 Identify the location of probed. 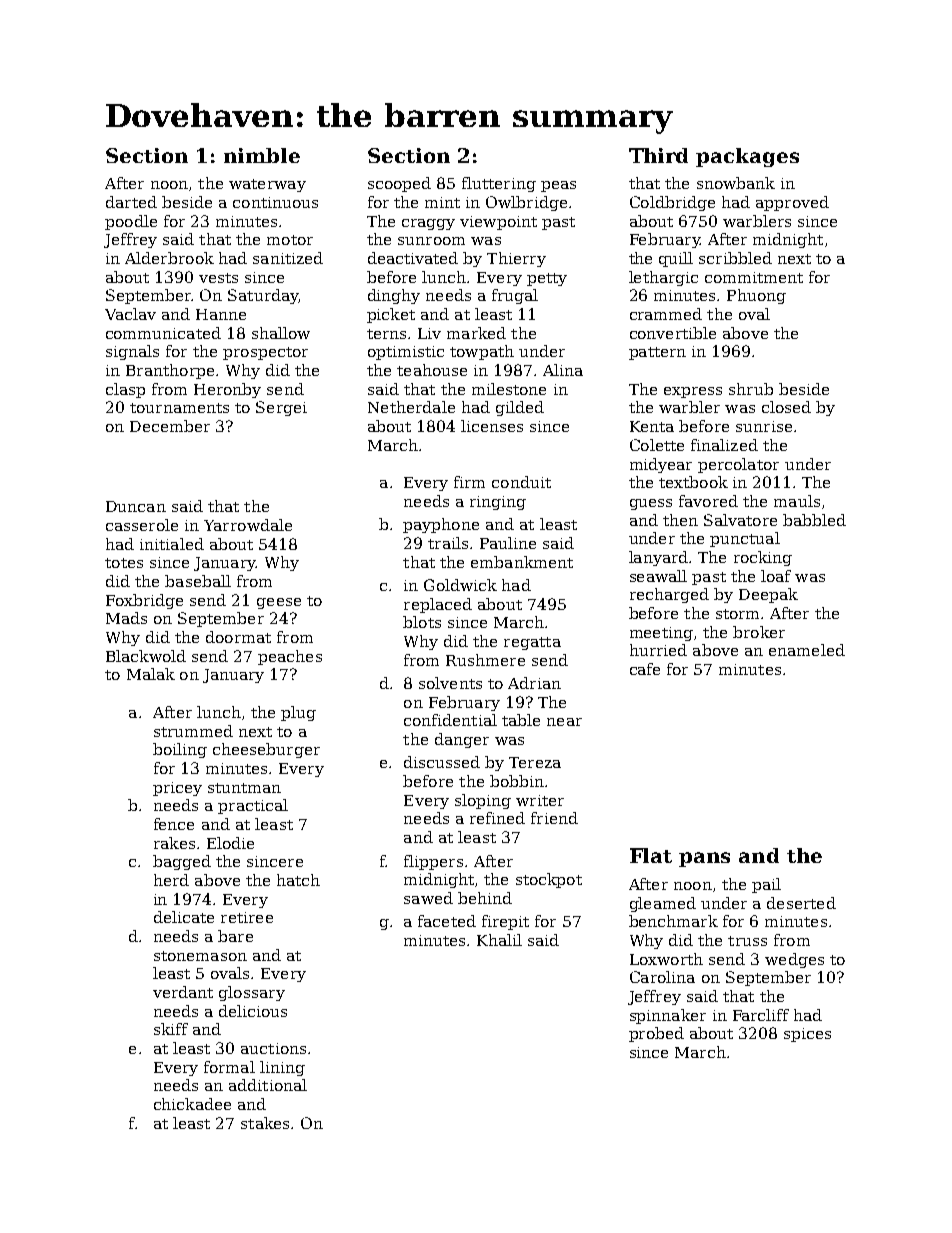
(656, 1034).
